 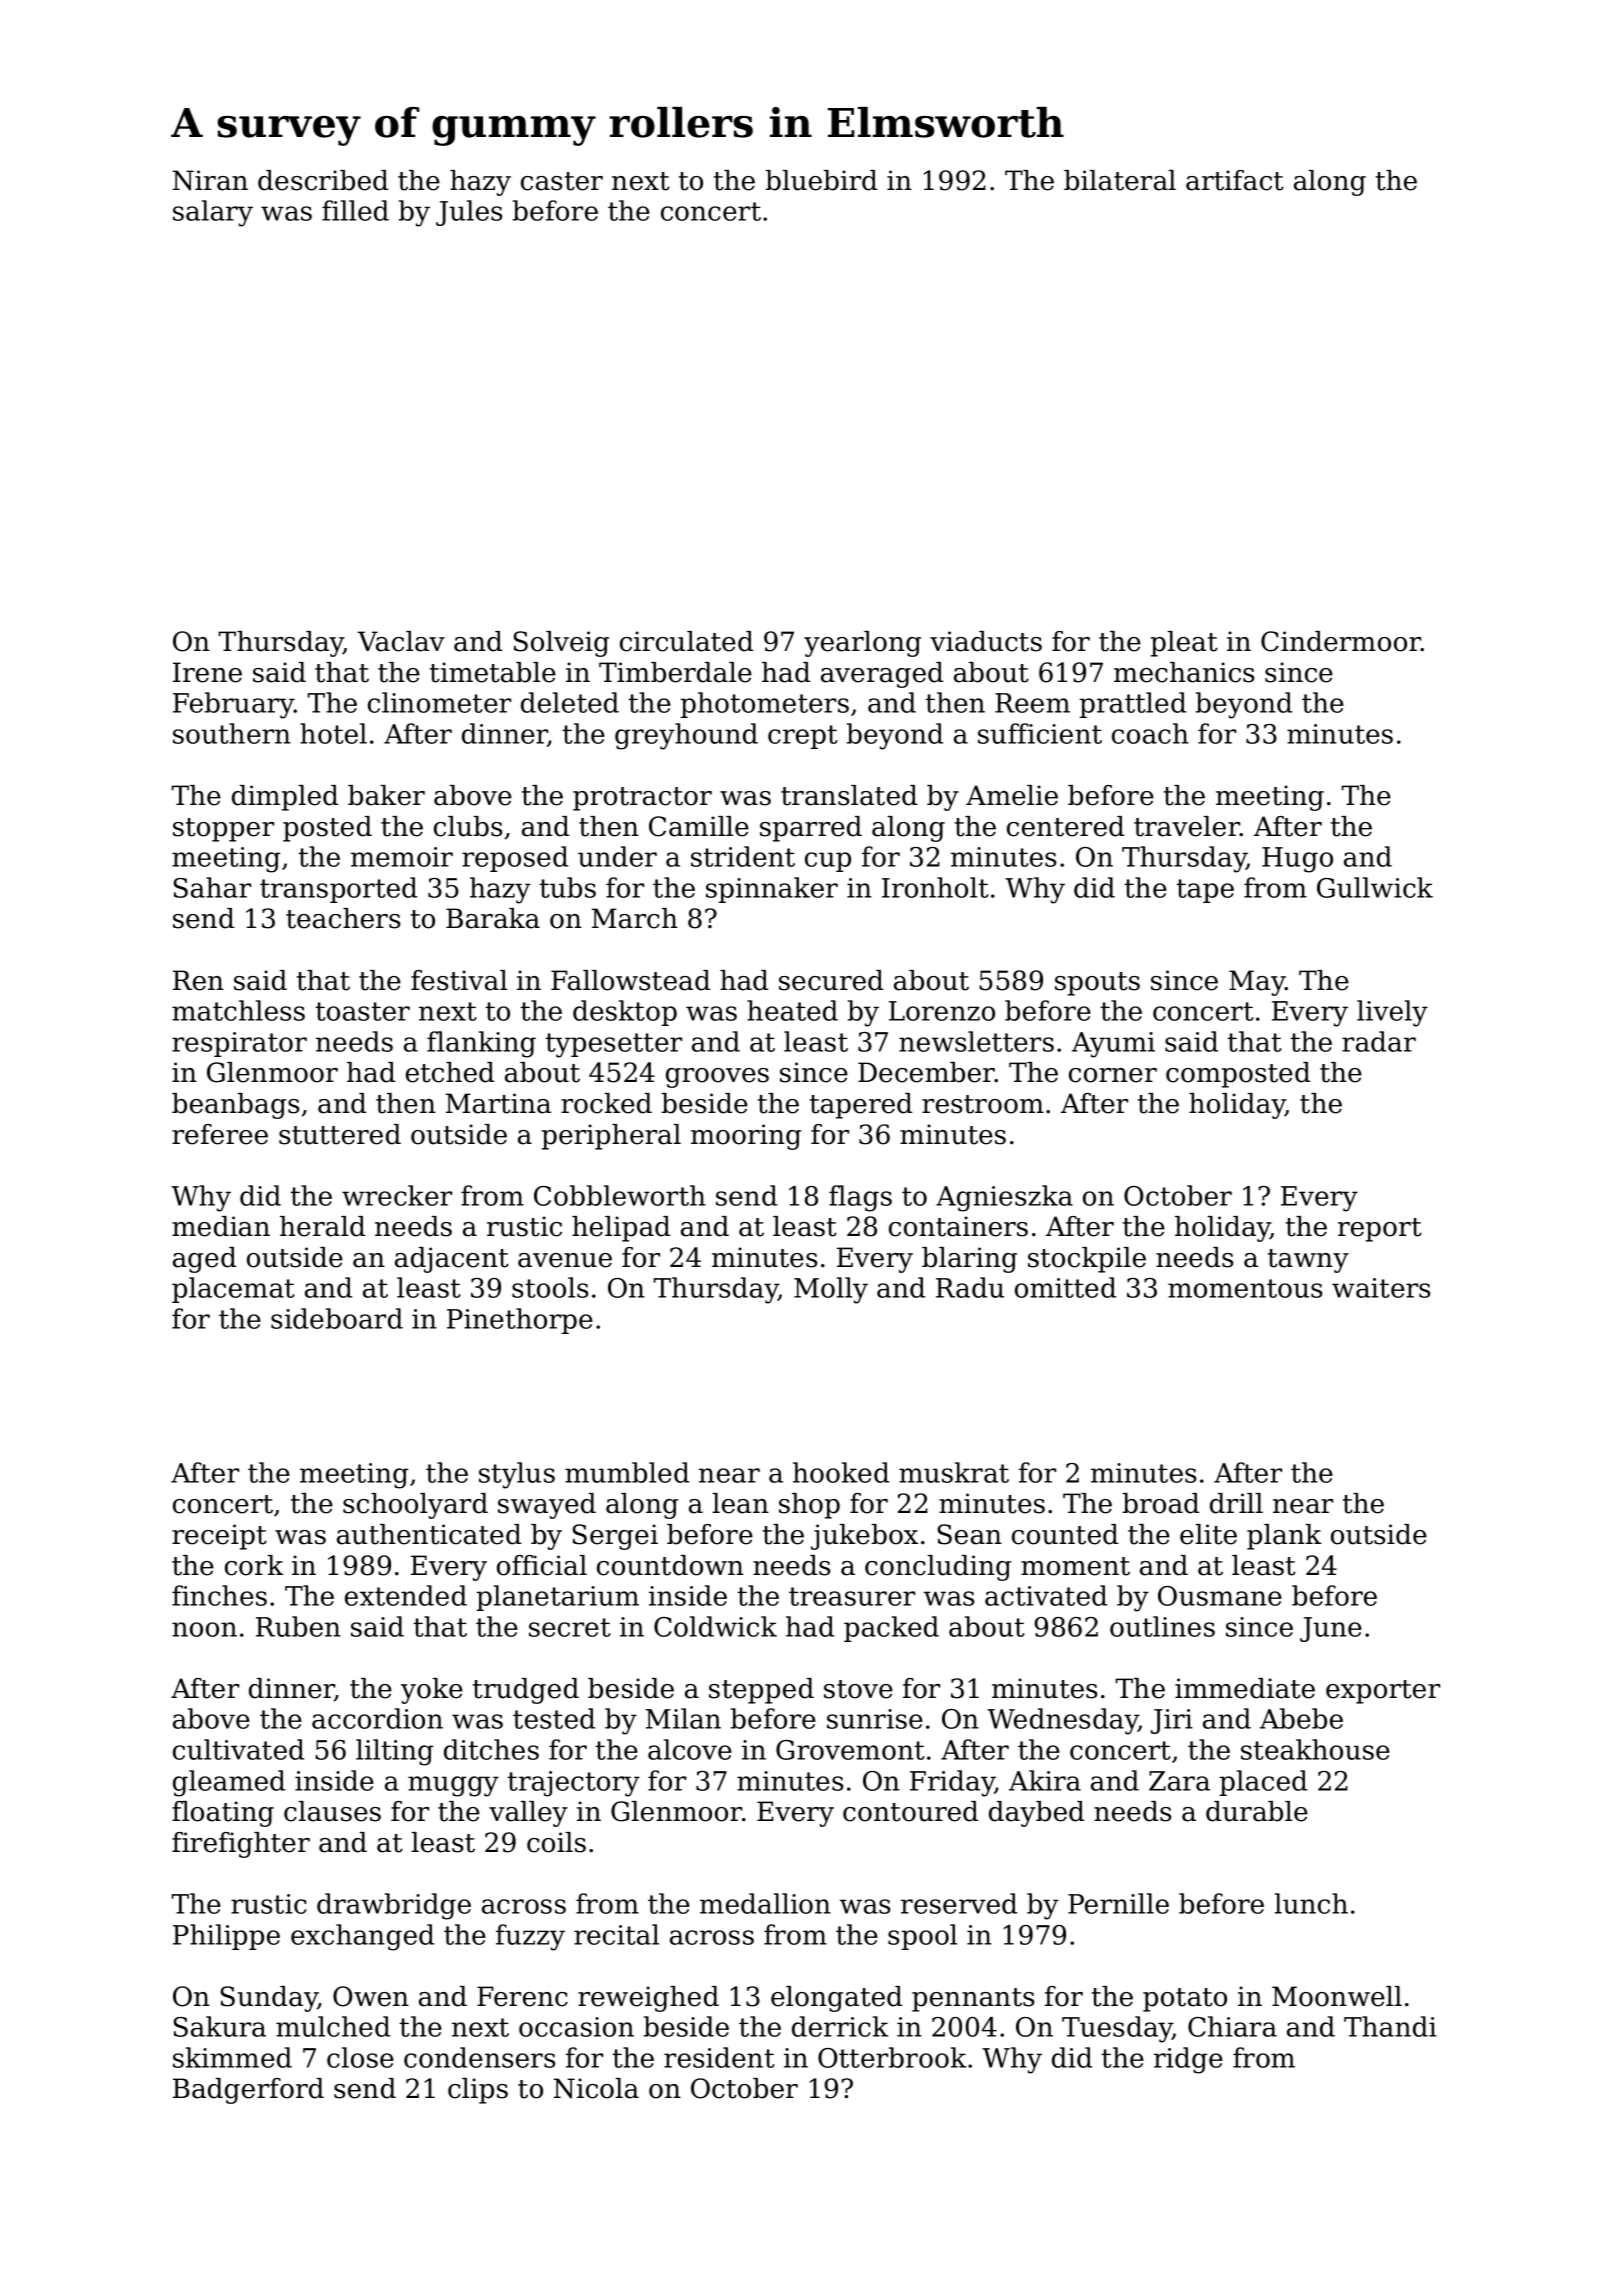 What do you see at coordinates (355, 210) in the screenshot?
I see `filled` at bounding box center [355, 210].
